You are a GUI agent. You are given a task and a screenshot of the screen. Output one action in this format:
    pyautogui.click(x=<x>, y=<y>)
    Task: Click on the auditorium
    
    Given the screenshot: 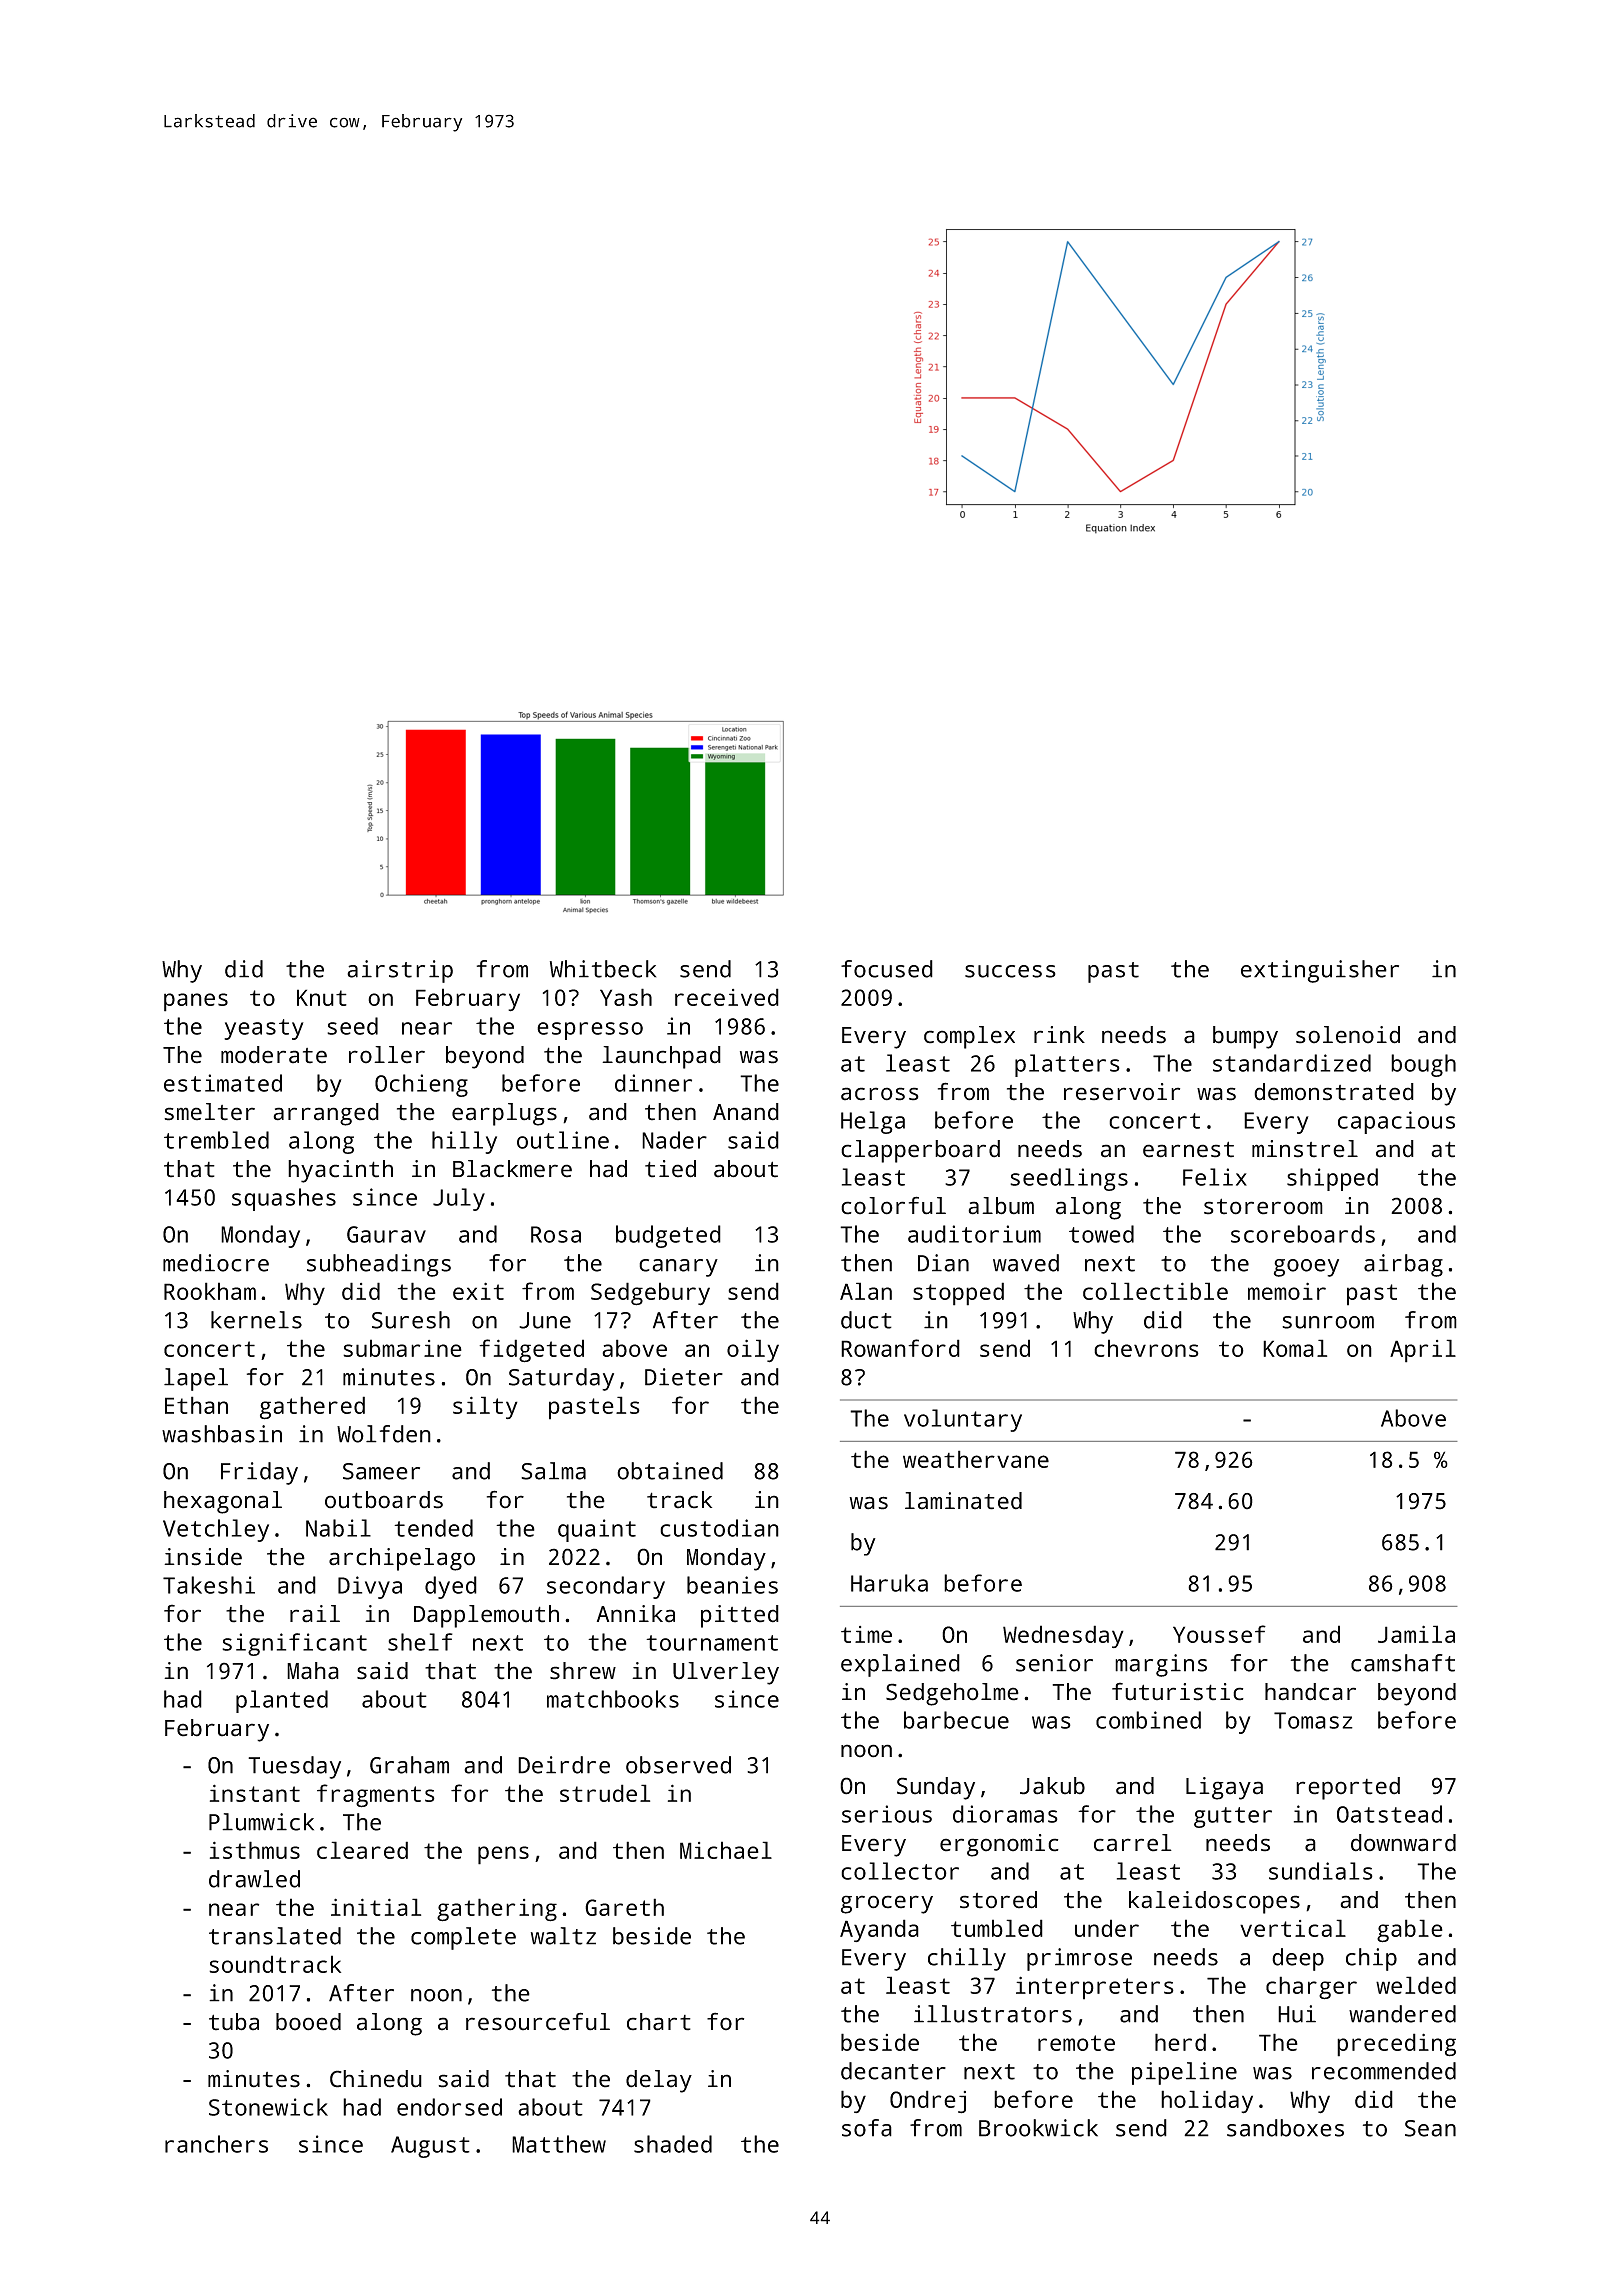 What is the action you would take?
    pyautogui.click(x=974, y=1234)
